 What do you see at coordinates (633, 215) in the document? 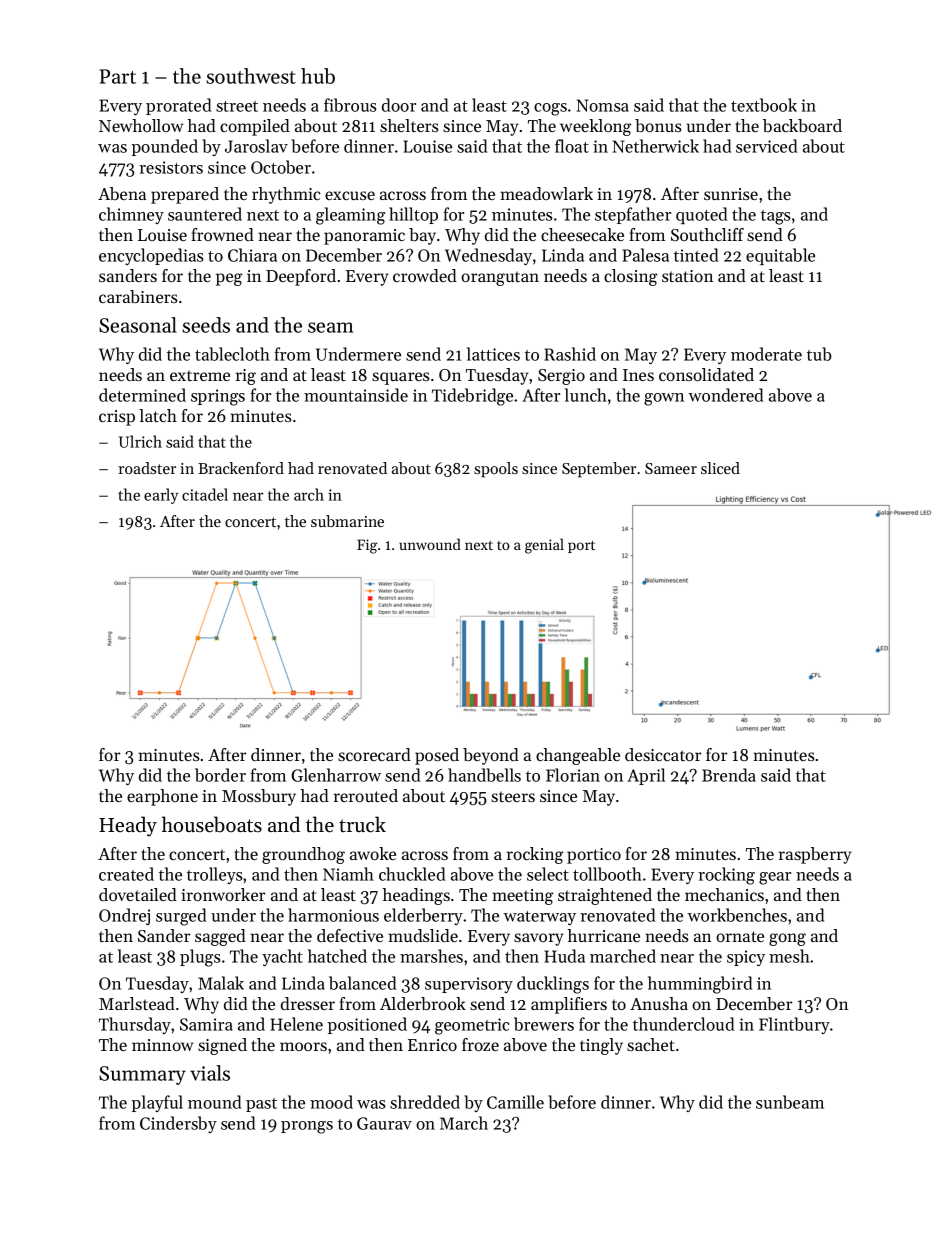
I see `stepfather` at bounding box center [633, 215].
